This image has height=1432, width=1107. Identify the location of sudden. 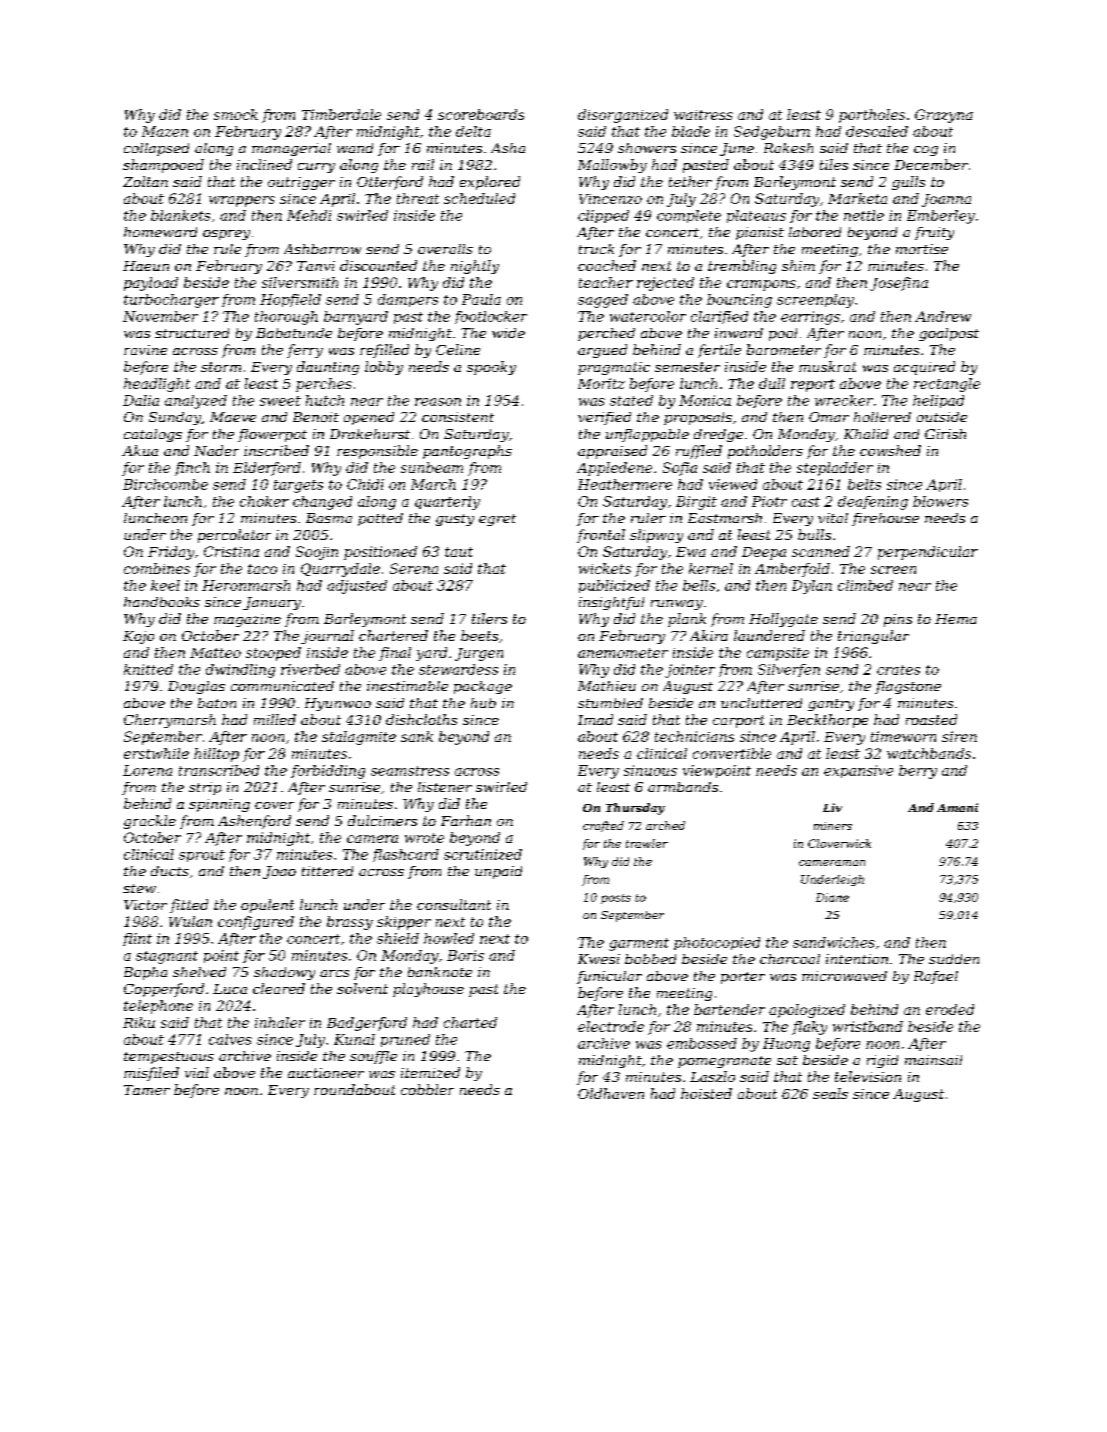
(954, 959).
